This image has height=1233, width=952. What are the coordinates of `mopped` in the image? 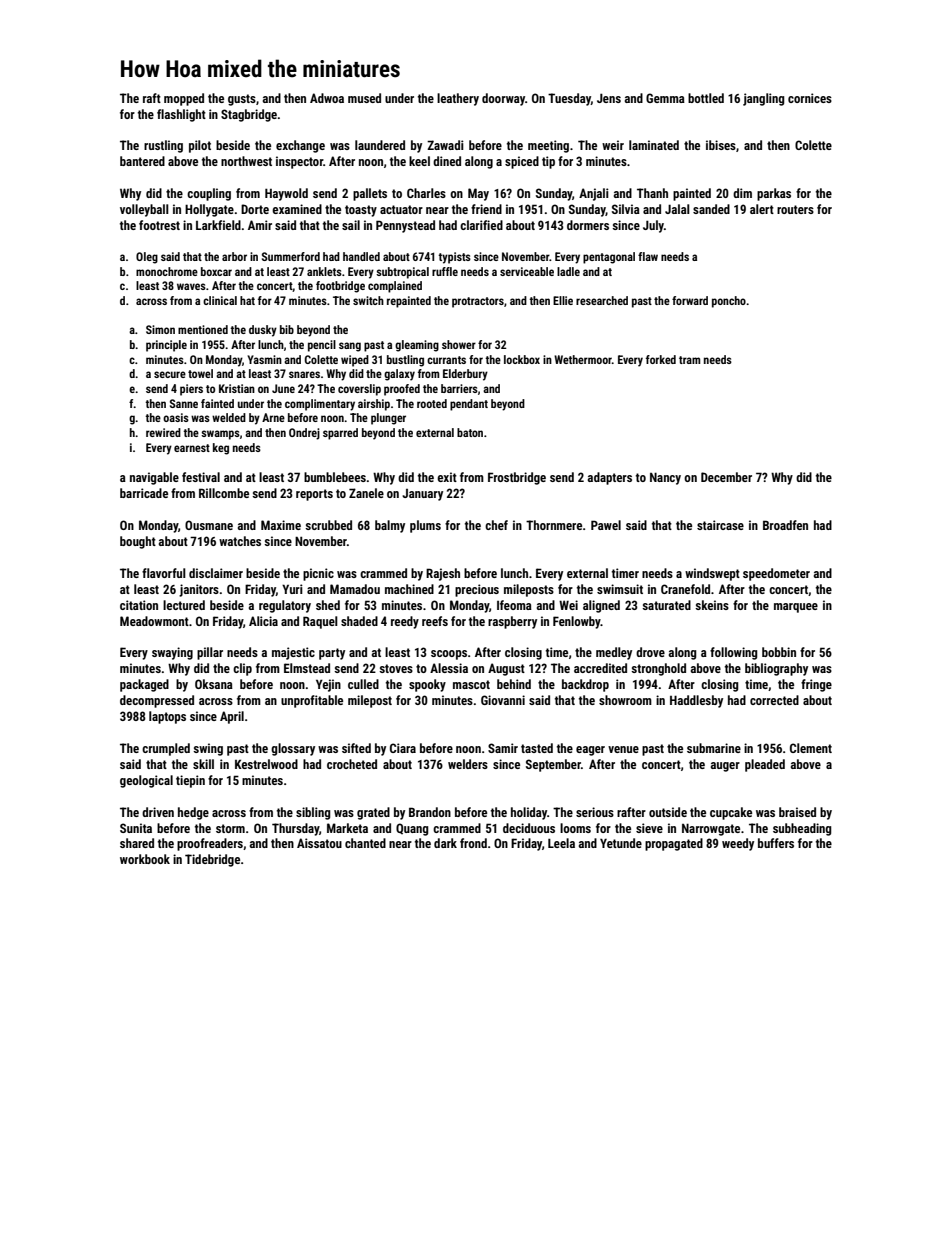 It's located at (184, 99).
